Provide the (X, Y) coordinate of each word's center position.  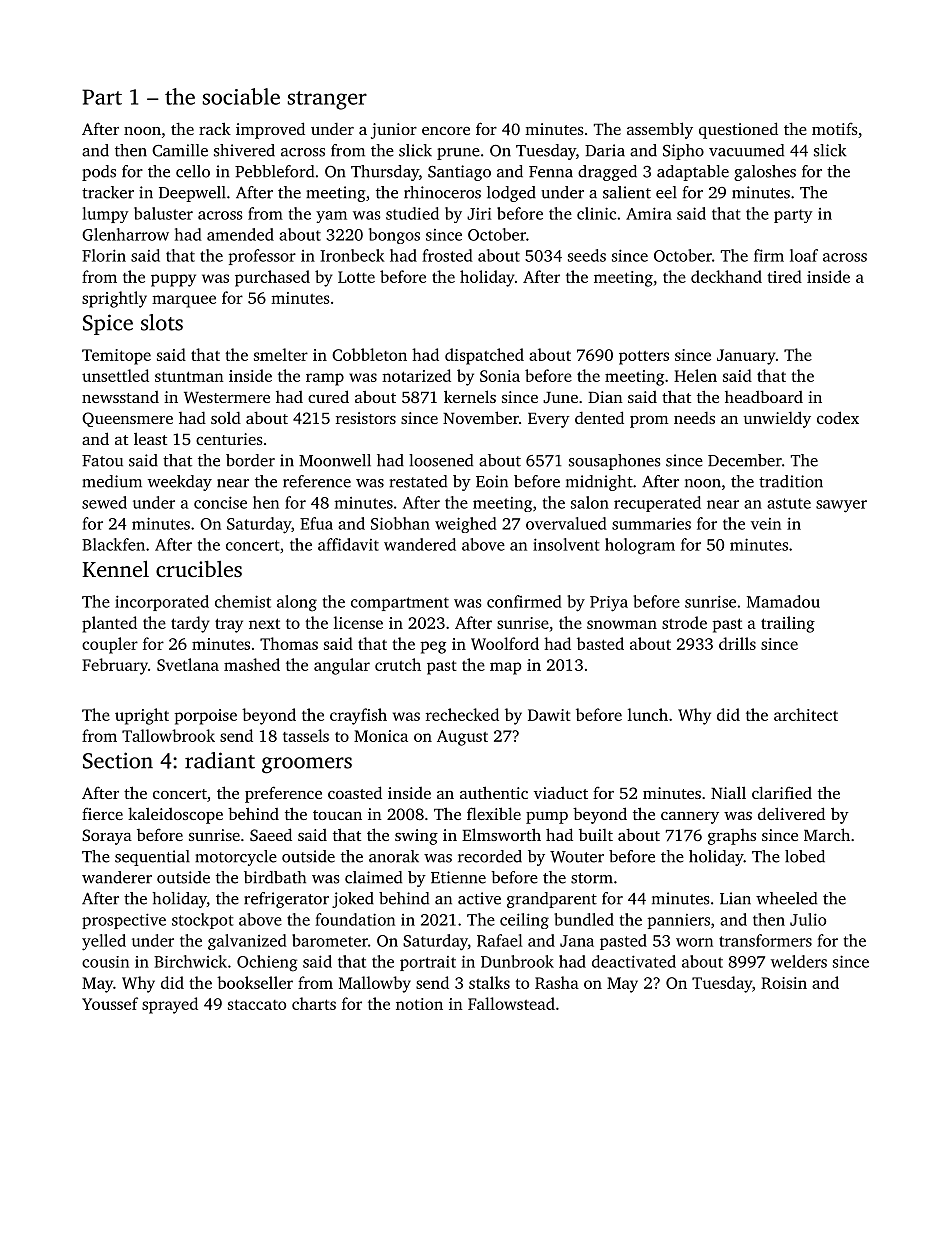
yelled (104, 942)
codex (838, 417)
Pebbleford (274, 171)
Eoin (492, 481)
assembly (660, 130)
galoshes (765, 173)
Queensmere (127, 419)
